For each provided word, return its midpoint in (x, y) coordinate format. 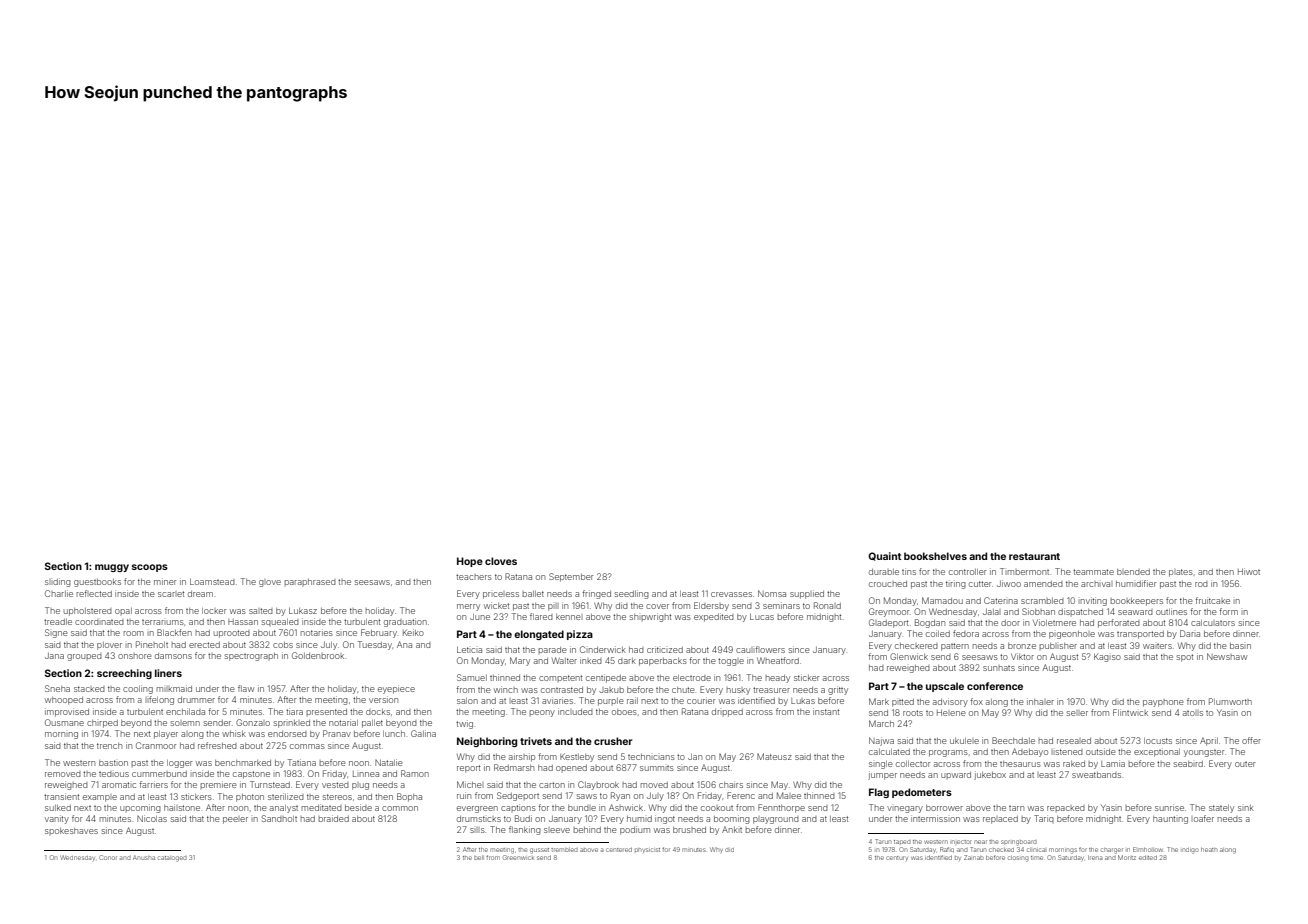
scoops (150, 568)
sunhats (999, 668)
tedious (114, 774)
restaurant (1034, 556)
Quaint (884, 556)
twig (464, 724)
